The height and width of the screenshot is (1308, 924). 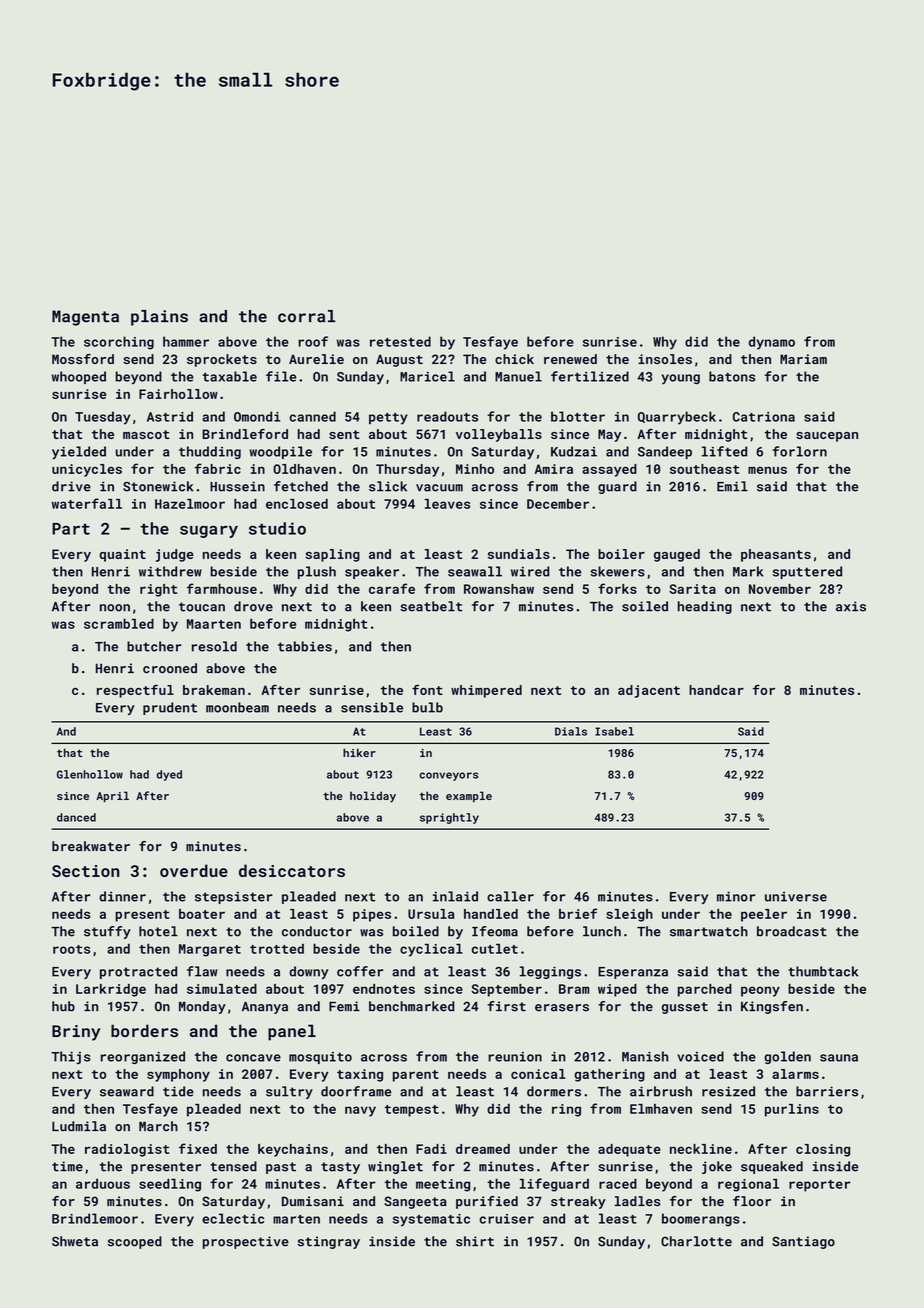 I want to click on retested, so click(x=400, y=341).
